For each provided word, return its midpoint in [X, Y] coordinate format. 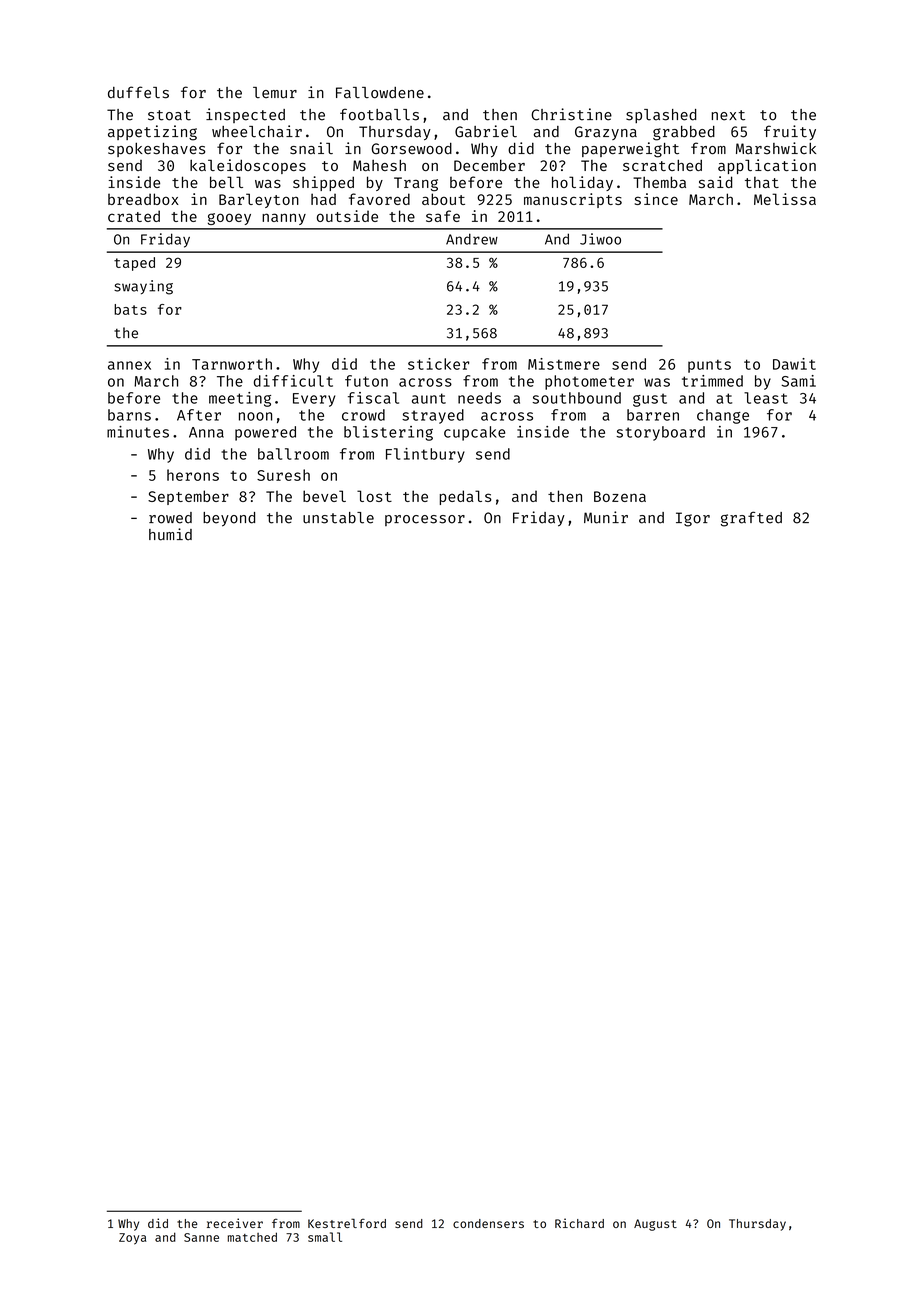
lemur [275, 93]
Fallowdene [380, 93]
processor [425, 520]
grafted [751, 519]
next [728, 115]
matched [252, 1237]
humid [170, 534]
